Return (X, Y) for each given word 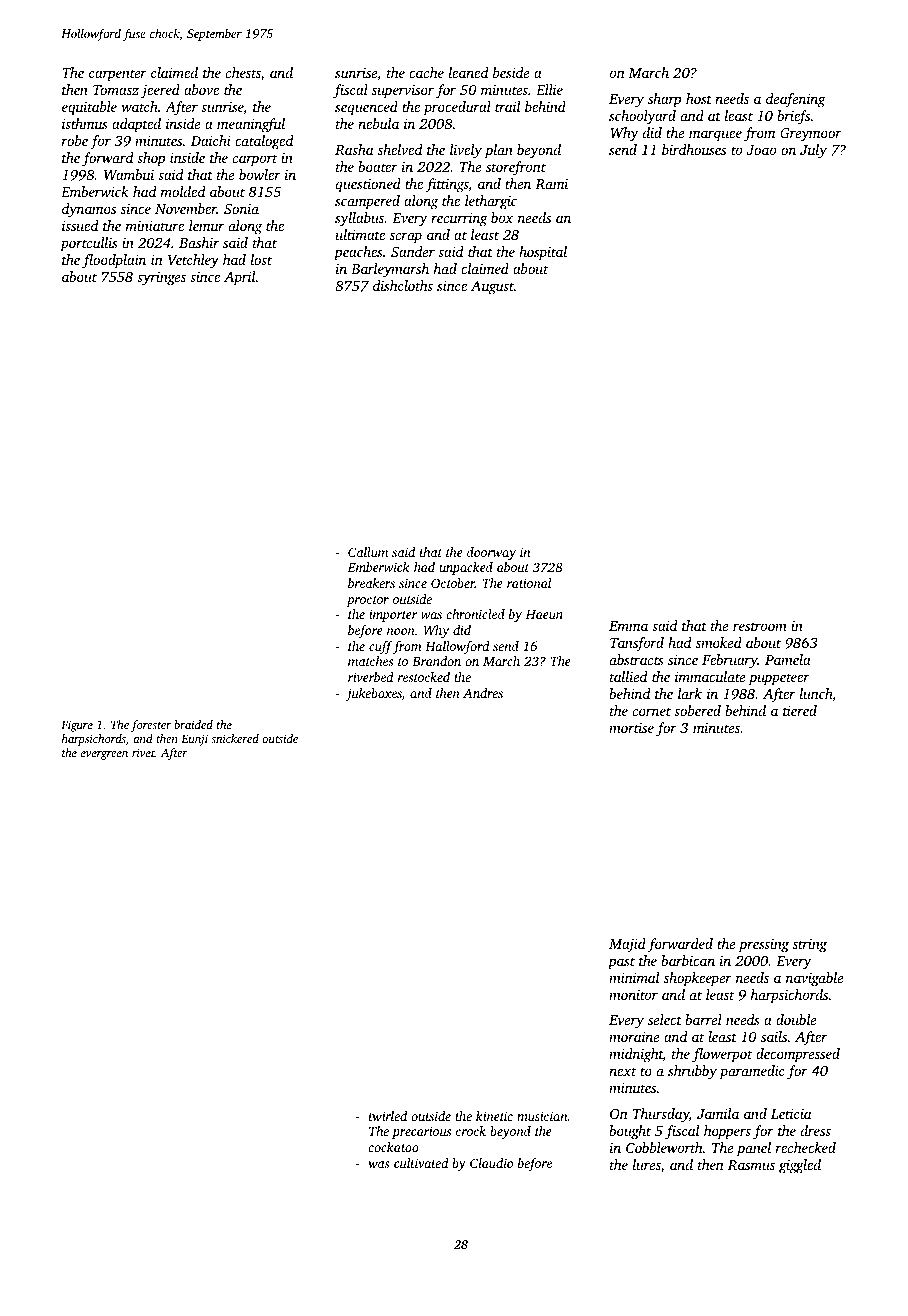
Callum (368, 552)
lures (647, 1164)
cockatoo (393, 1147)
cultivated (421, 1163)
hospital (543, 253)
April (240, 278)
